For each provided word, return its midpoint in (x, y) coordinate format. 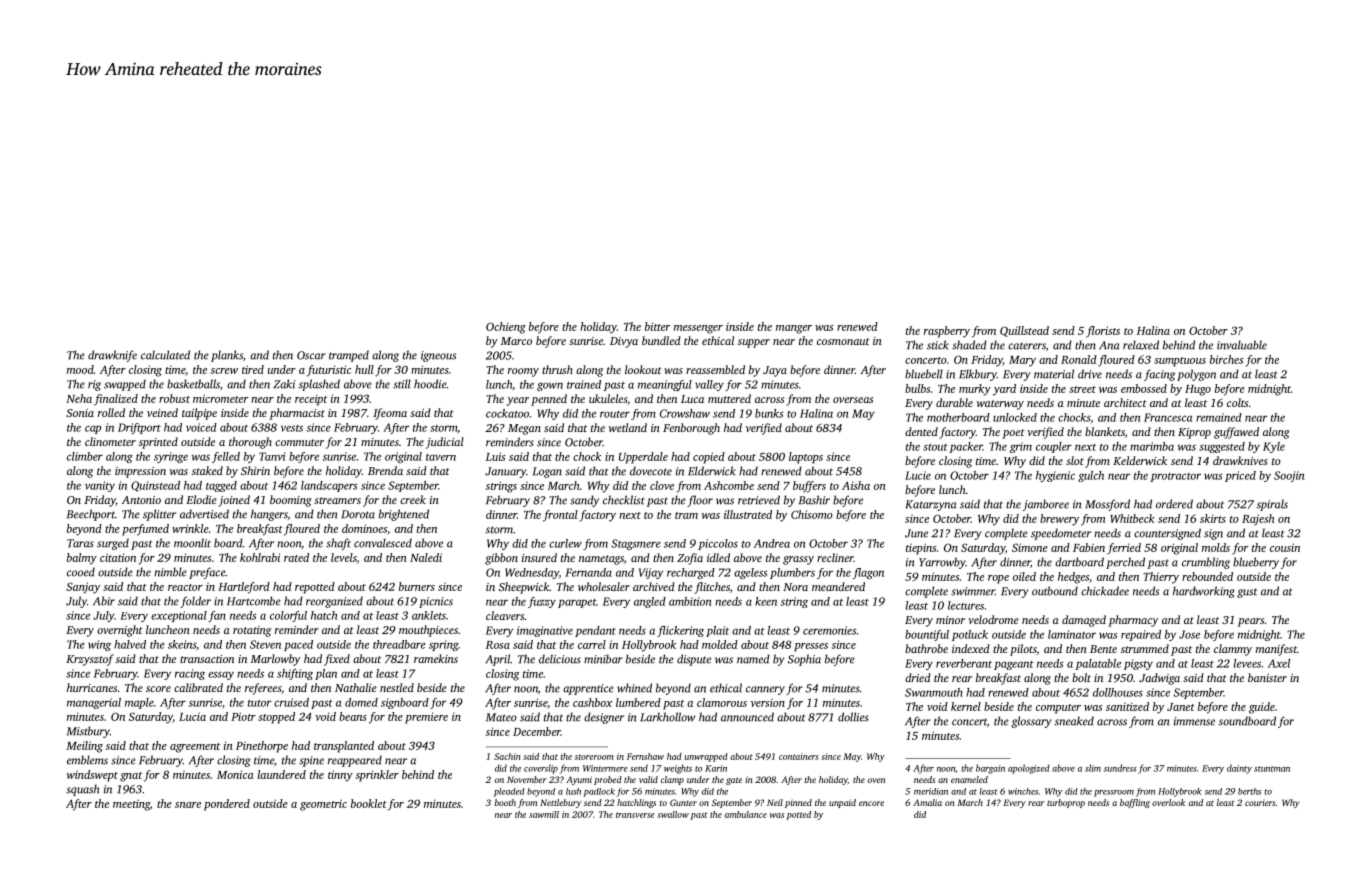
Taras (80, 543)
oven (876, 780)
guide (1262, 708)
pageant (1014, 665)
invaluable (1242, 345)
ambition (690, 601)
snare (188, 805)
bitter (657, 326)
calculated (165, 355)
